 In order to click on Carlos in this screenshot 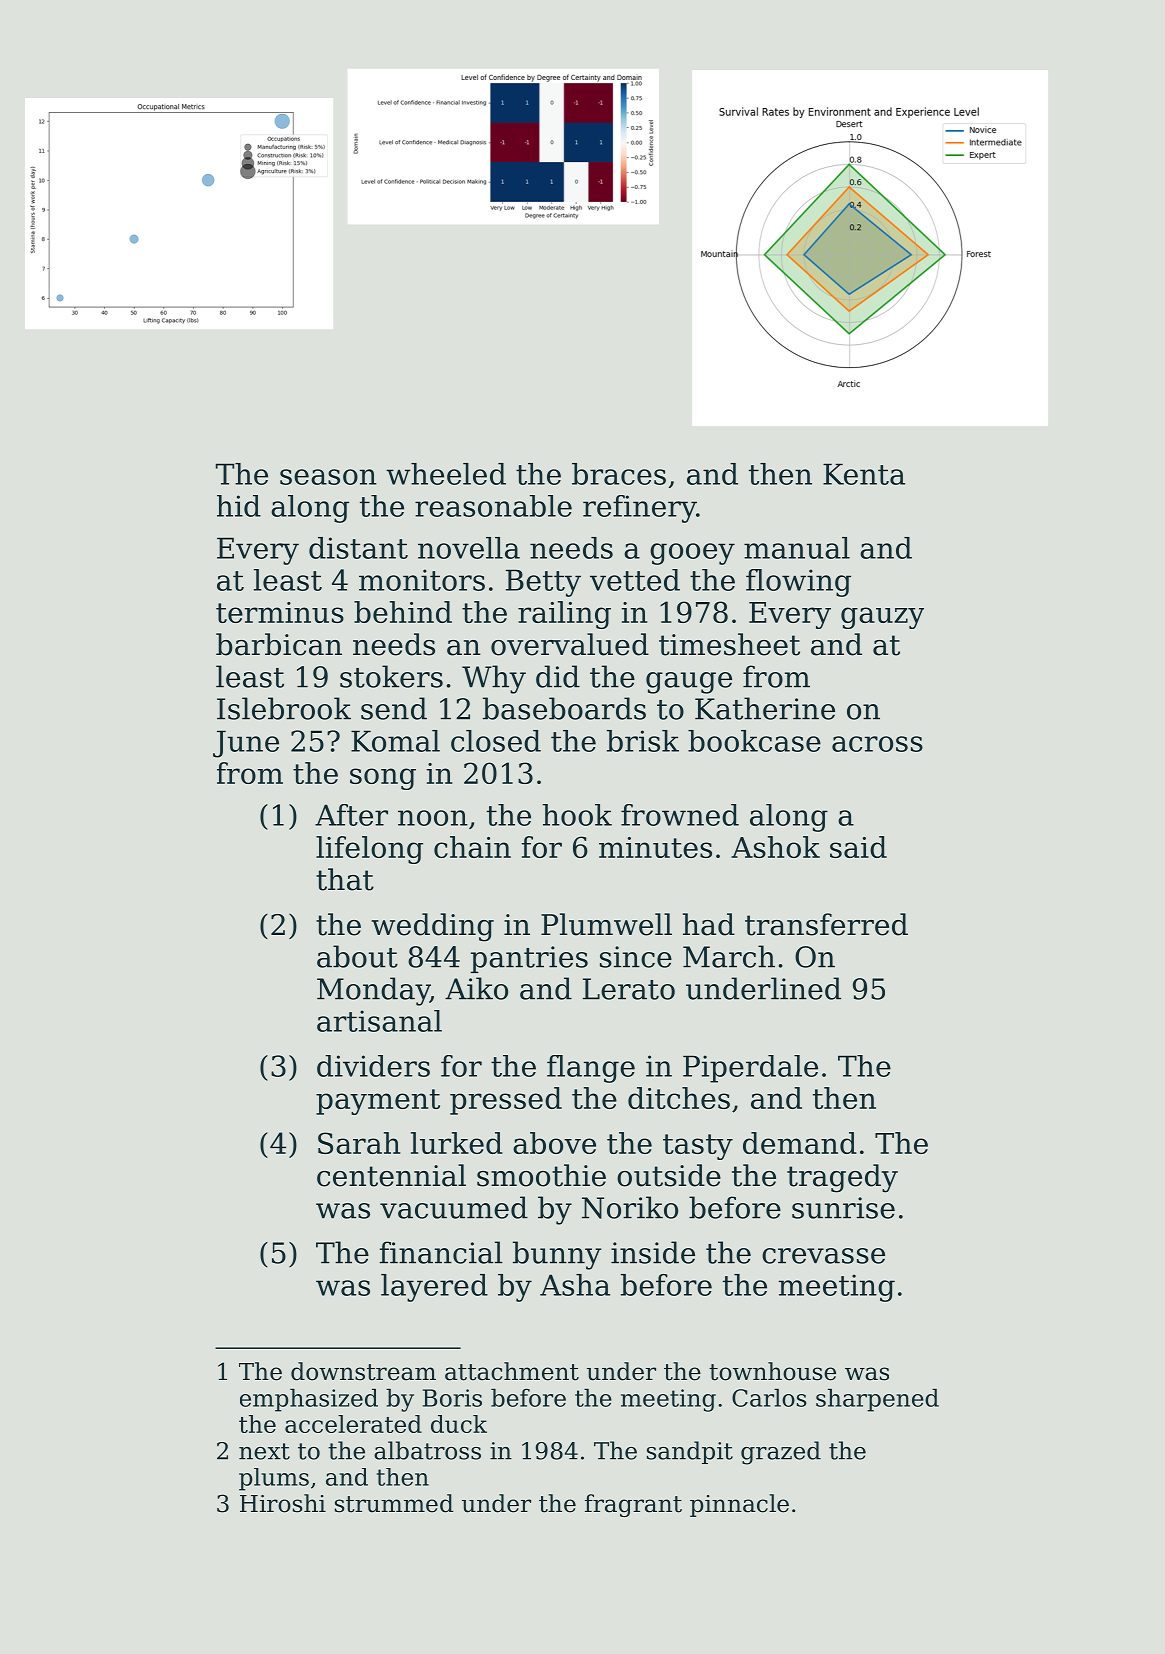, I will do `click(769, 1398)`.
